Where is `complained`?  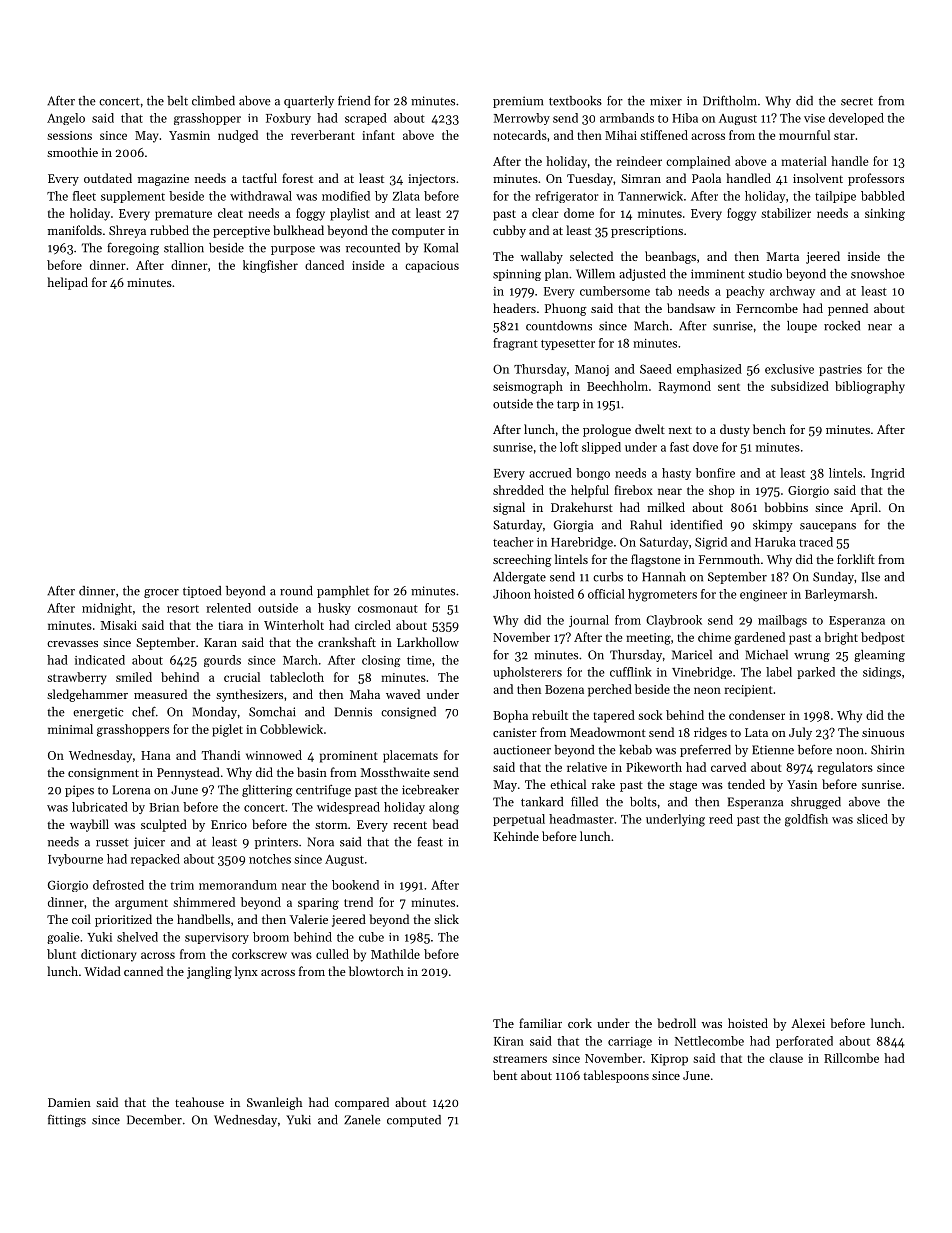 complained is located at coordinates (698, 162).
